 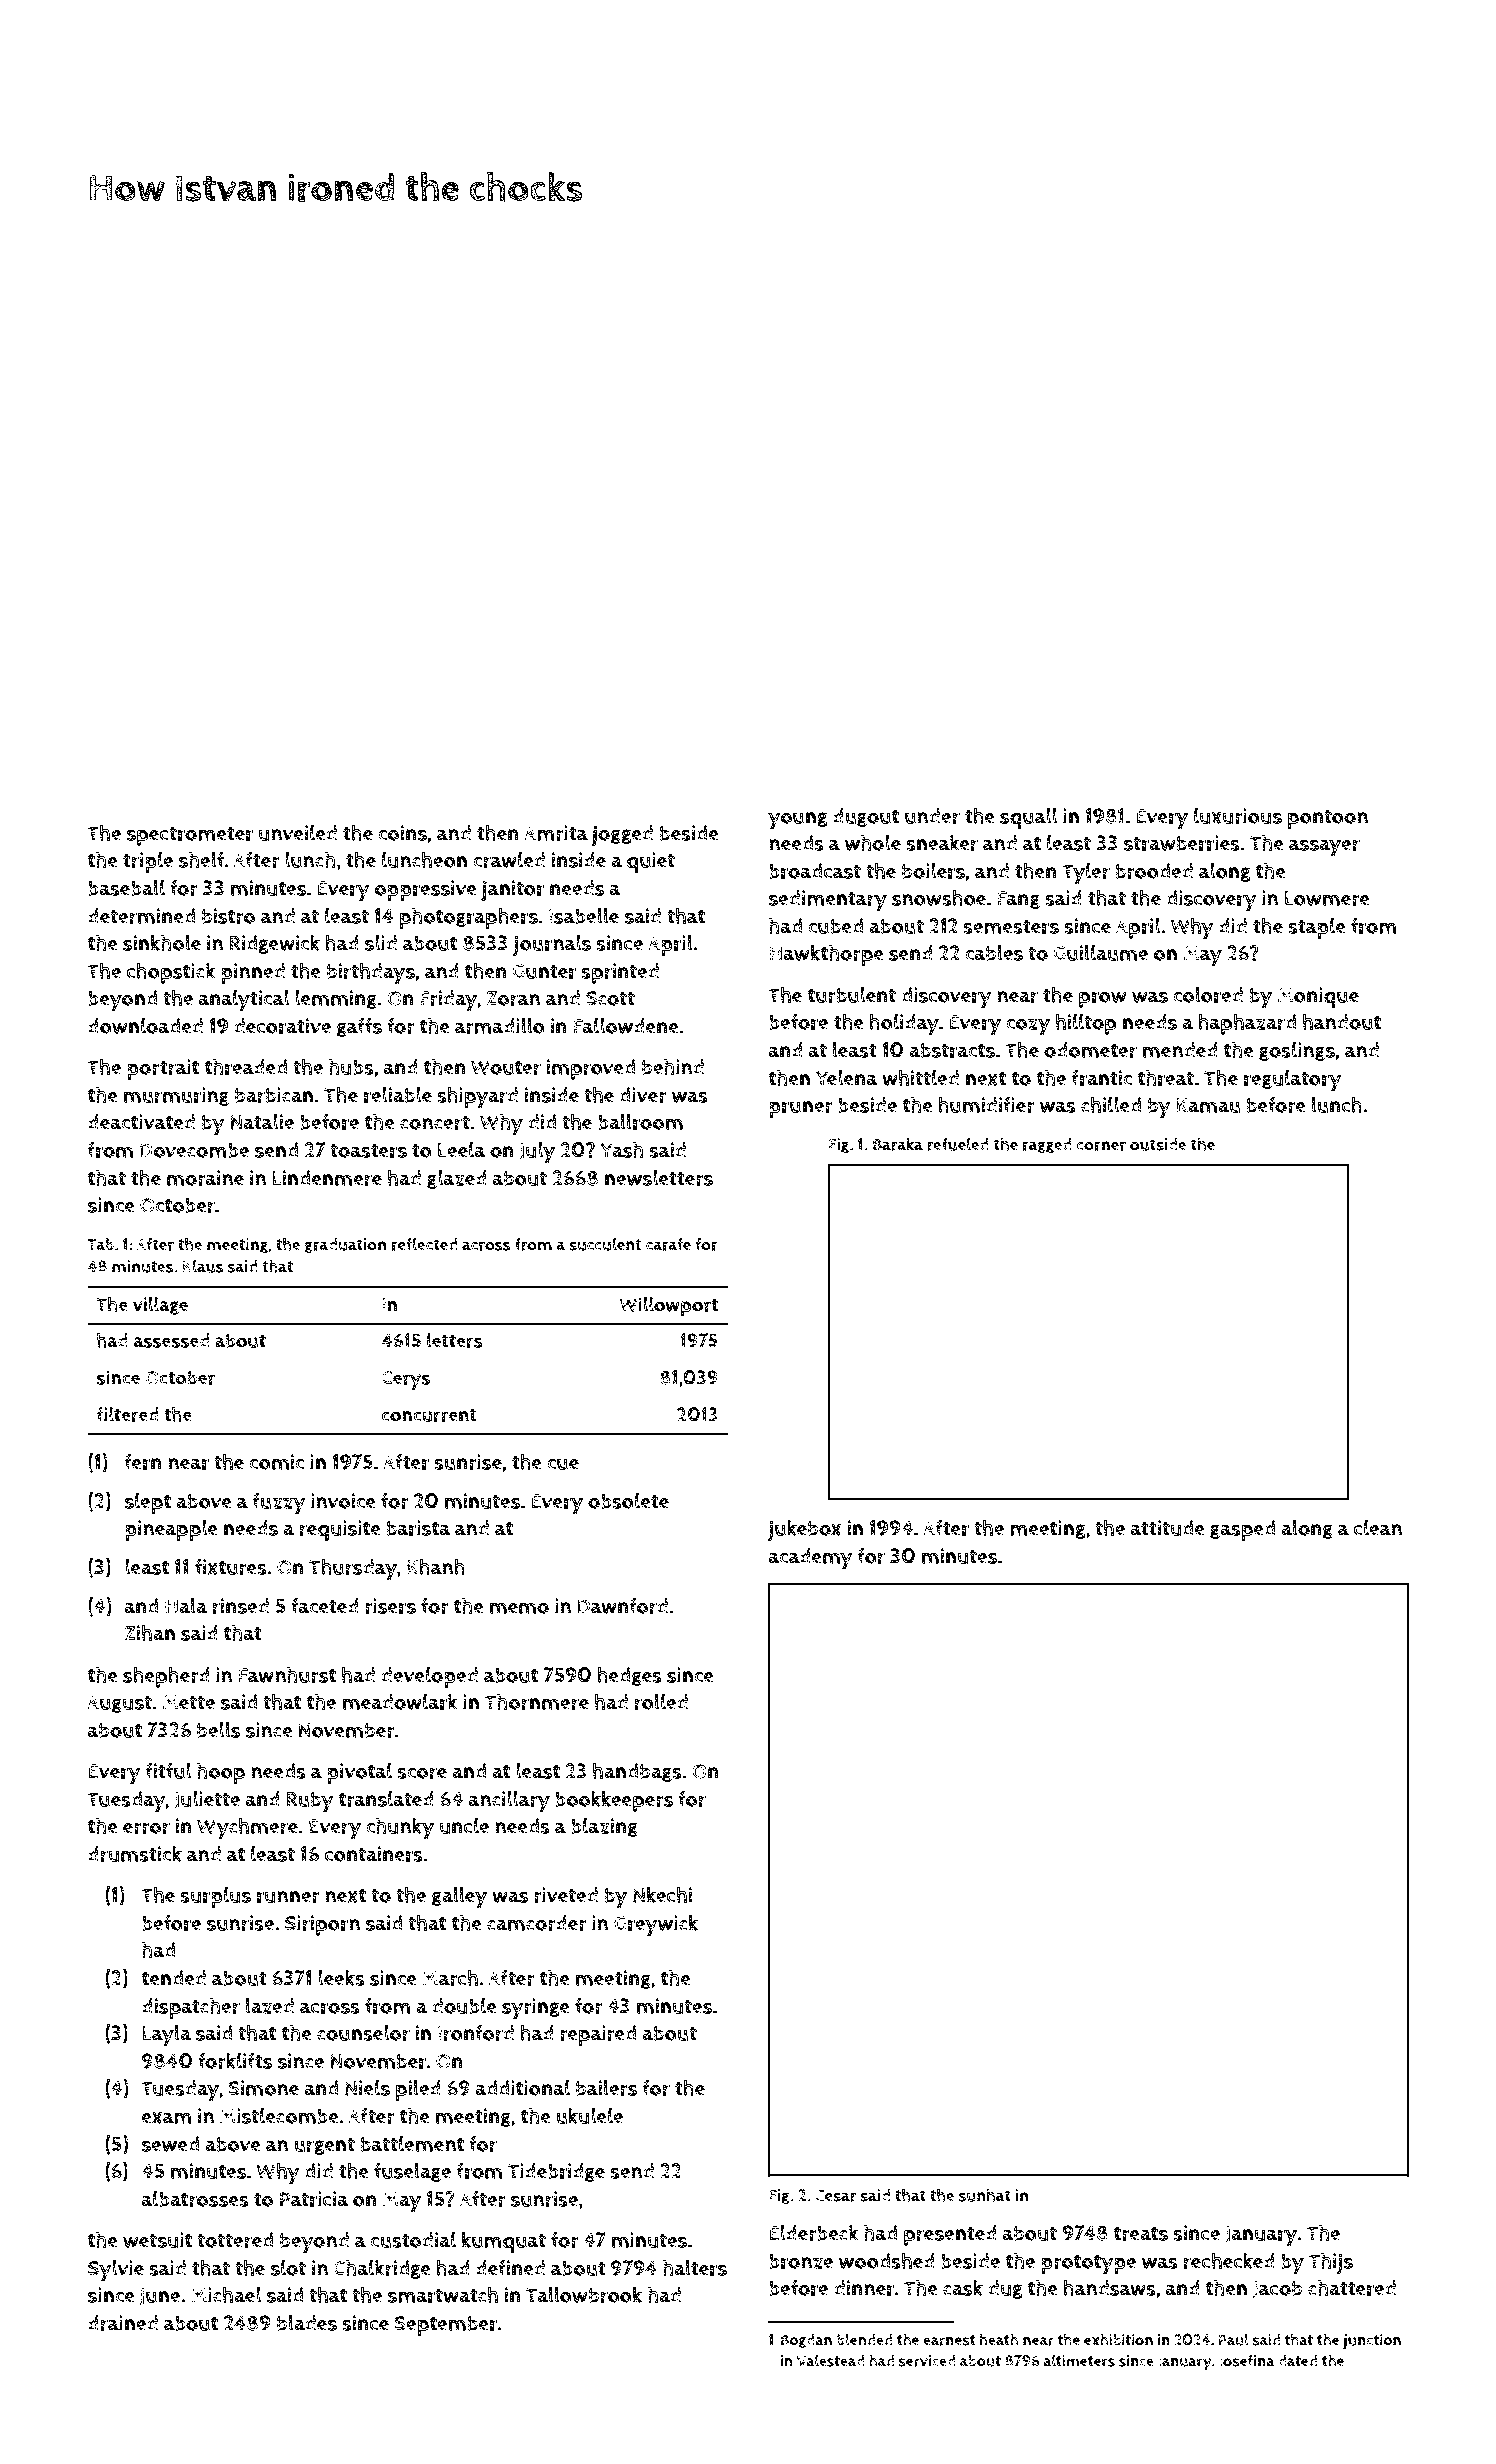 I want to click on Dawnford, so click(x=623, y=1606).
